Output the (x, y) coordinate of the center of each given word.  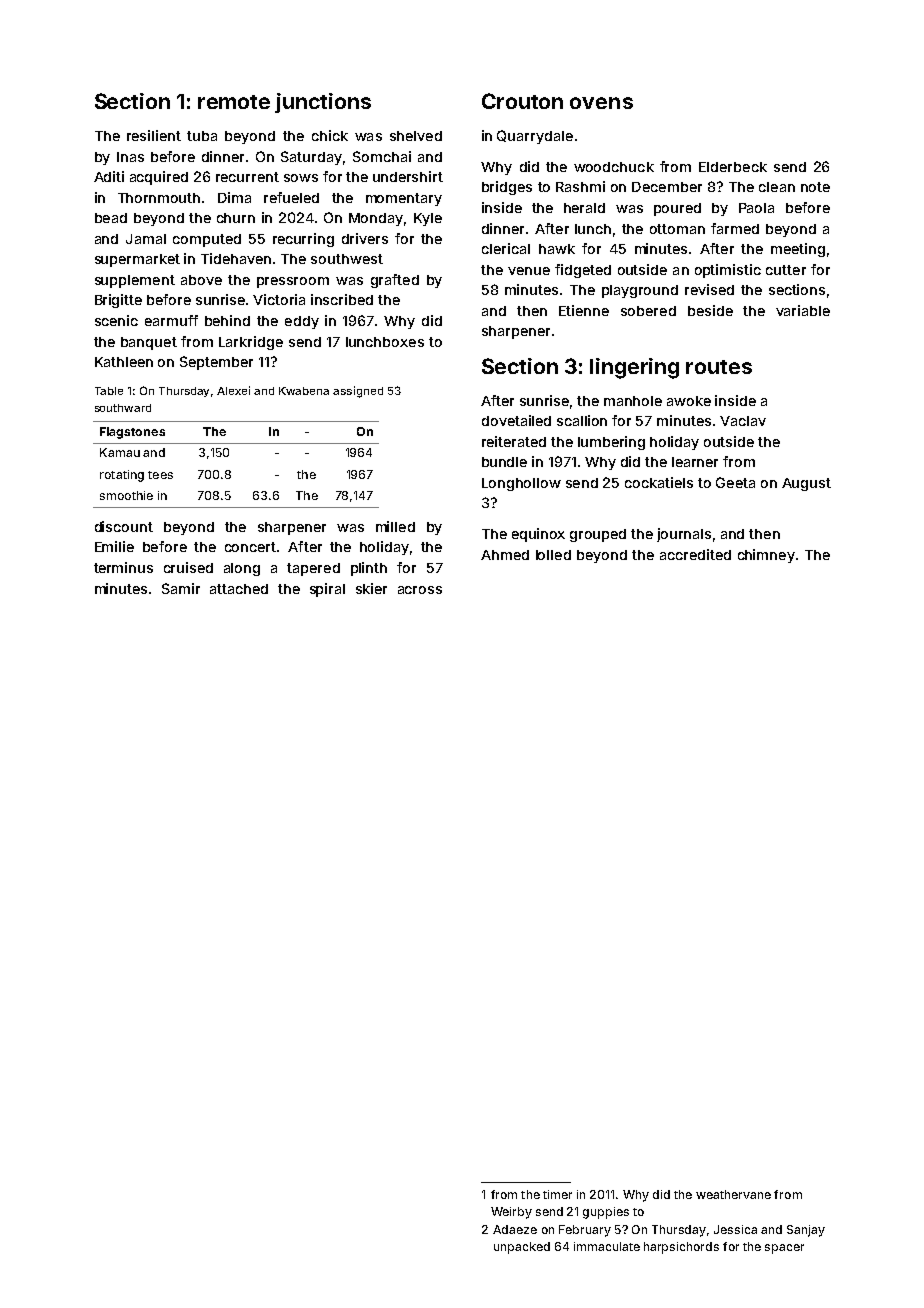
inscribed (342, 299)
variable (803, 310)
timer (557, 1194)
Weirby (511, 1213)
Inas (130, 157)
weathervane (733, 1194)
